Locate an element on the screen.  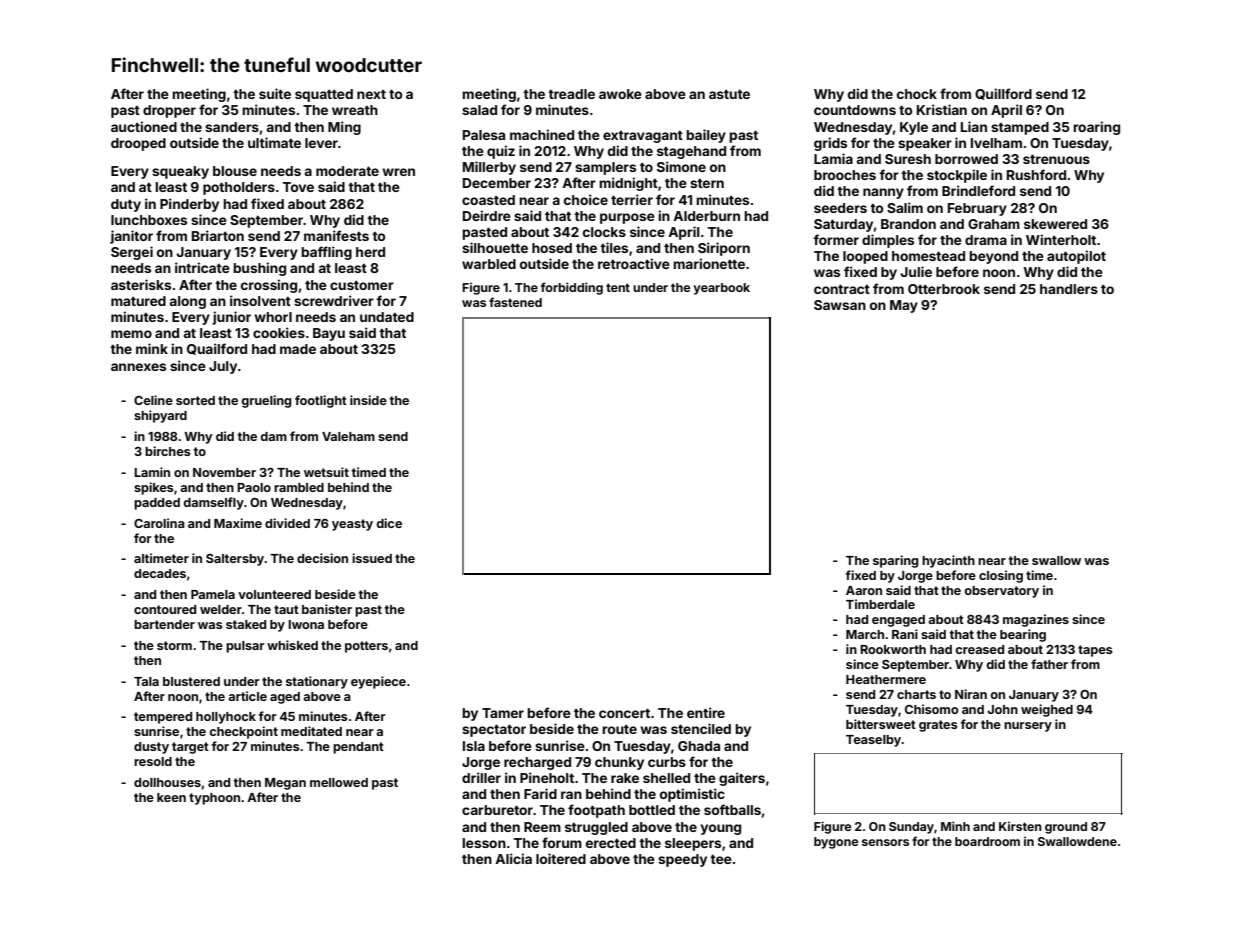
boardroom is located at coordinates (987, 841).
